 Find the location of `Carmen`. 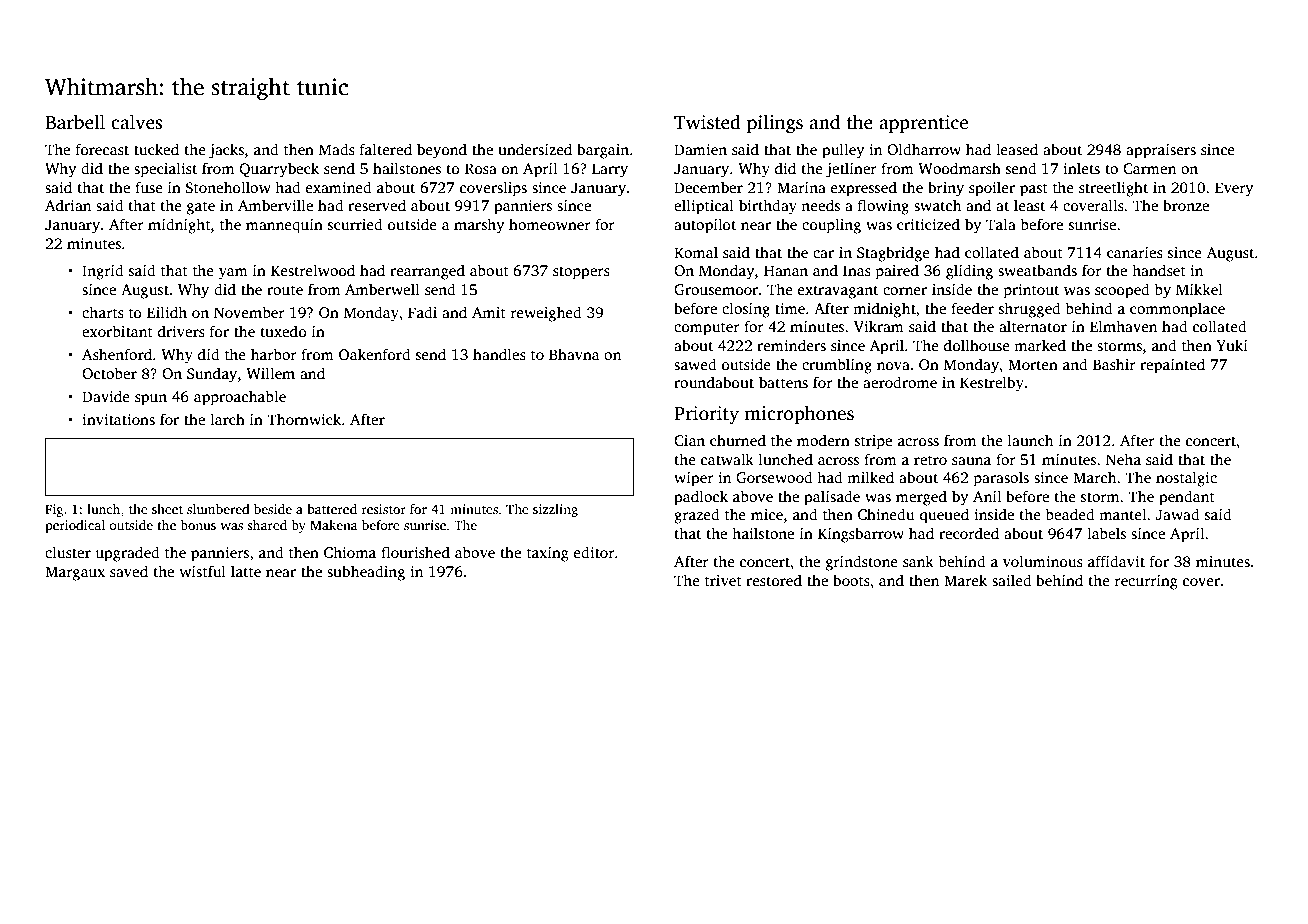

Carmen is located at coordinates (1149, 168).
